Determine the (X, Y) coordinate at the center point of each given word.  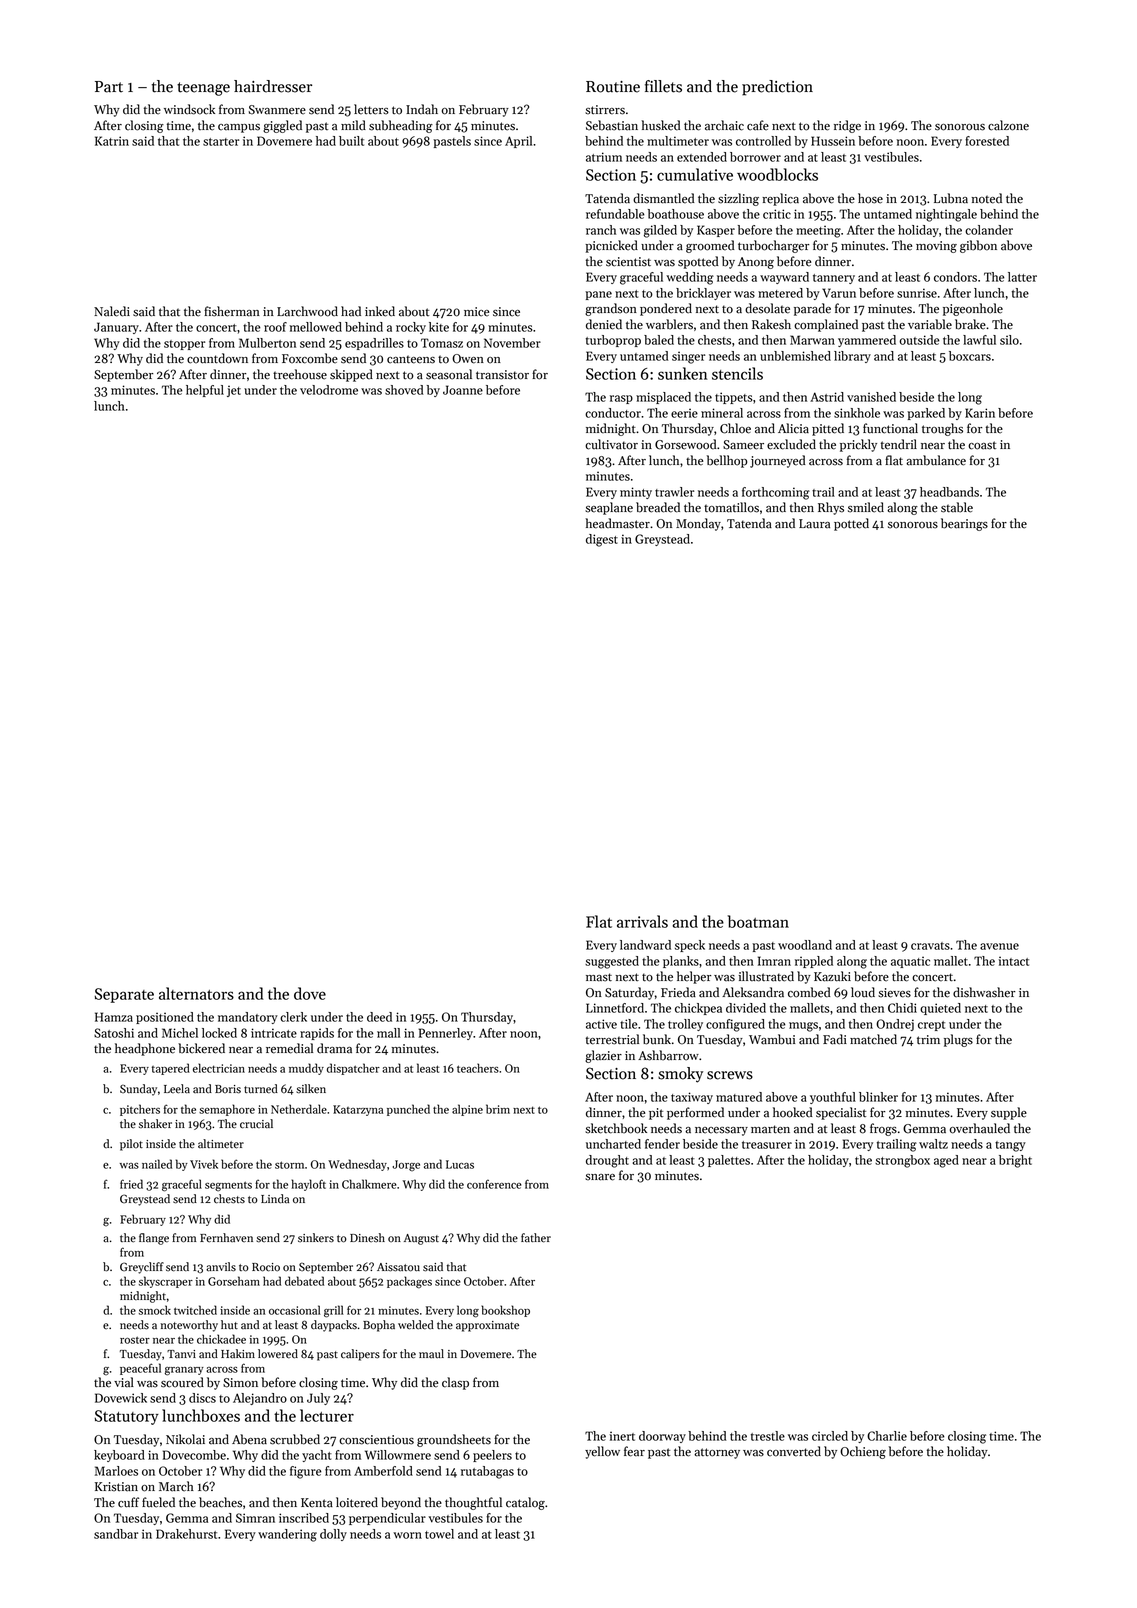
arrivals (642, 921)
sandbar (116, 1534)
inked (380, 311)
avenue (999, 946)
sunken (683, 373)
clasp (455, 1383)
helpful (205, 391)
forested (987, 141)
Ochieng (863, 1452)
